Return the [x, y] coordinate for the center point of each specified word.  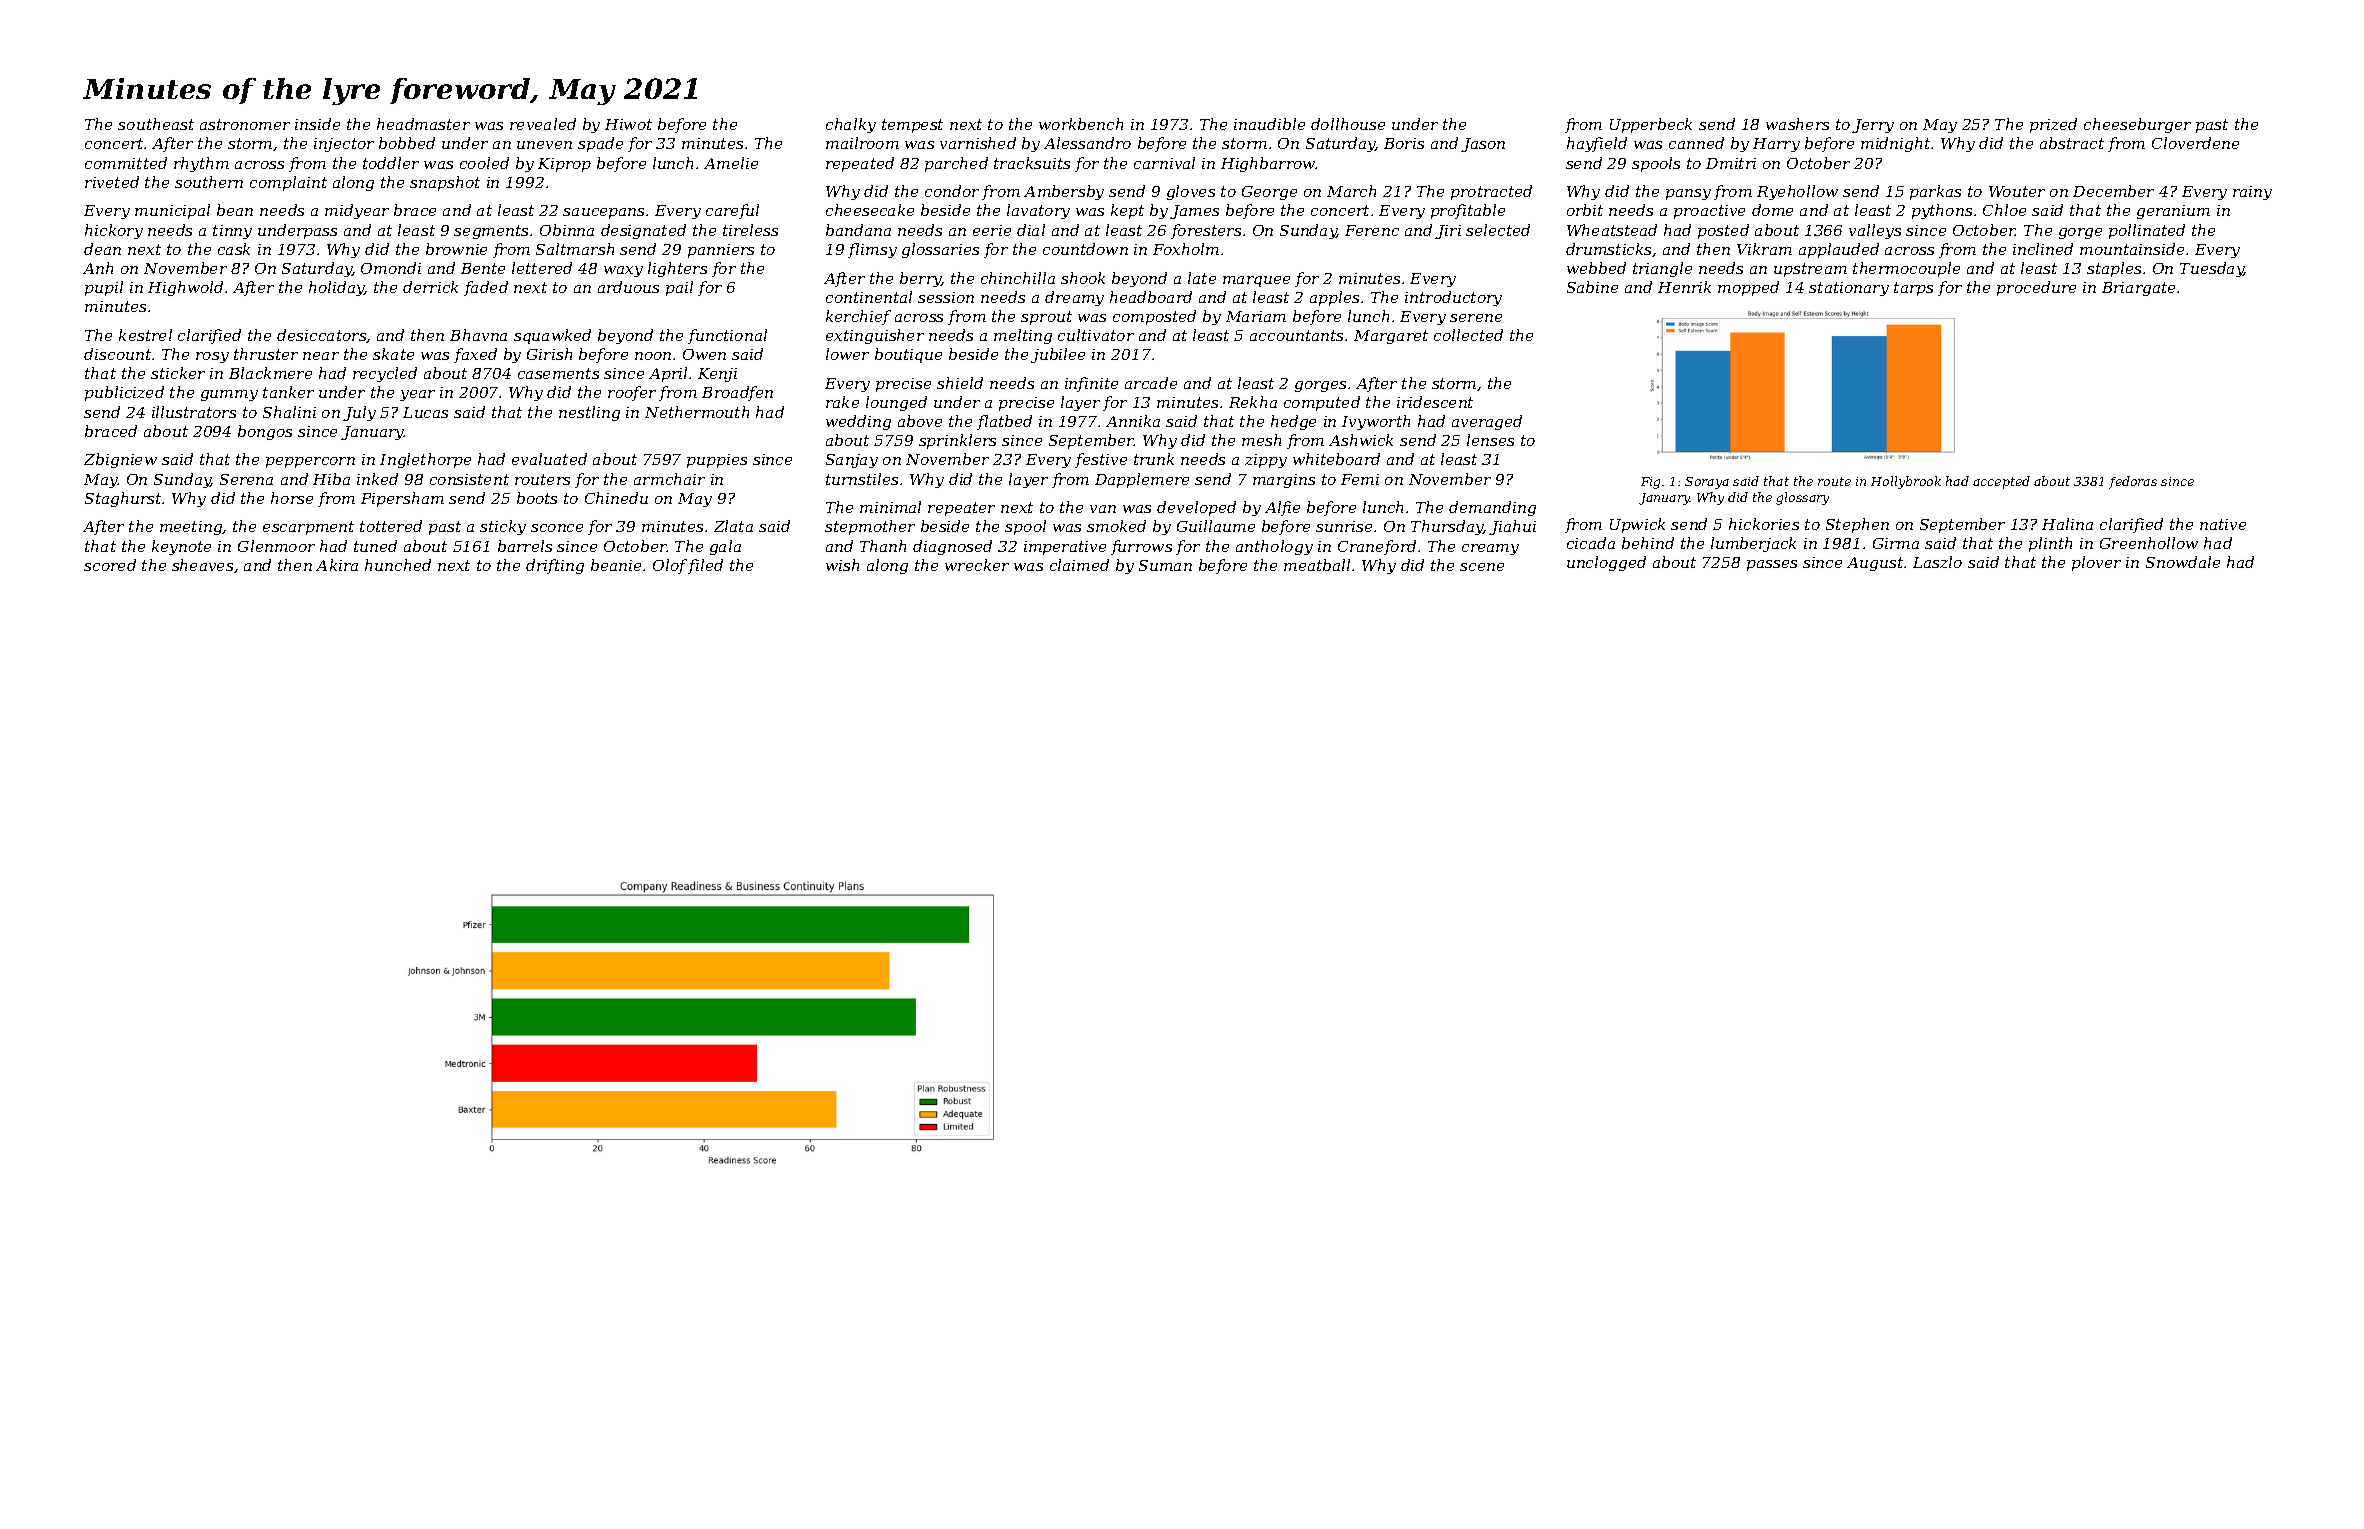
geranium [2173, 212]
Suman [1165, 565]
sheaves [202, 565]
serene [1476, 318]
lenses [1490, 440]
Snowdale [2183, 562]
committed [126, 163]
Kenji [717, 375]
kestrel [145, 335]
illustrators [194, 412]
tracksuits [1032, 163]
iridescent [1435, 402]
